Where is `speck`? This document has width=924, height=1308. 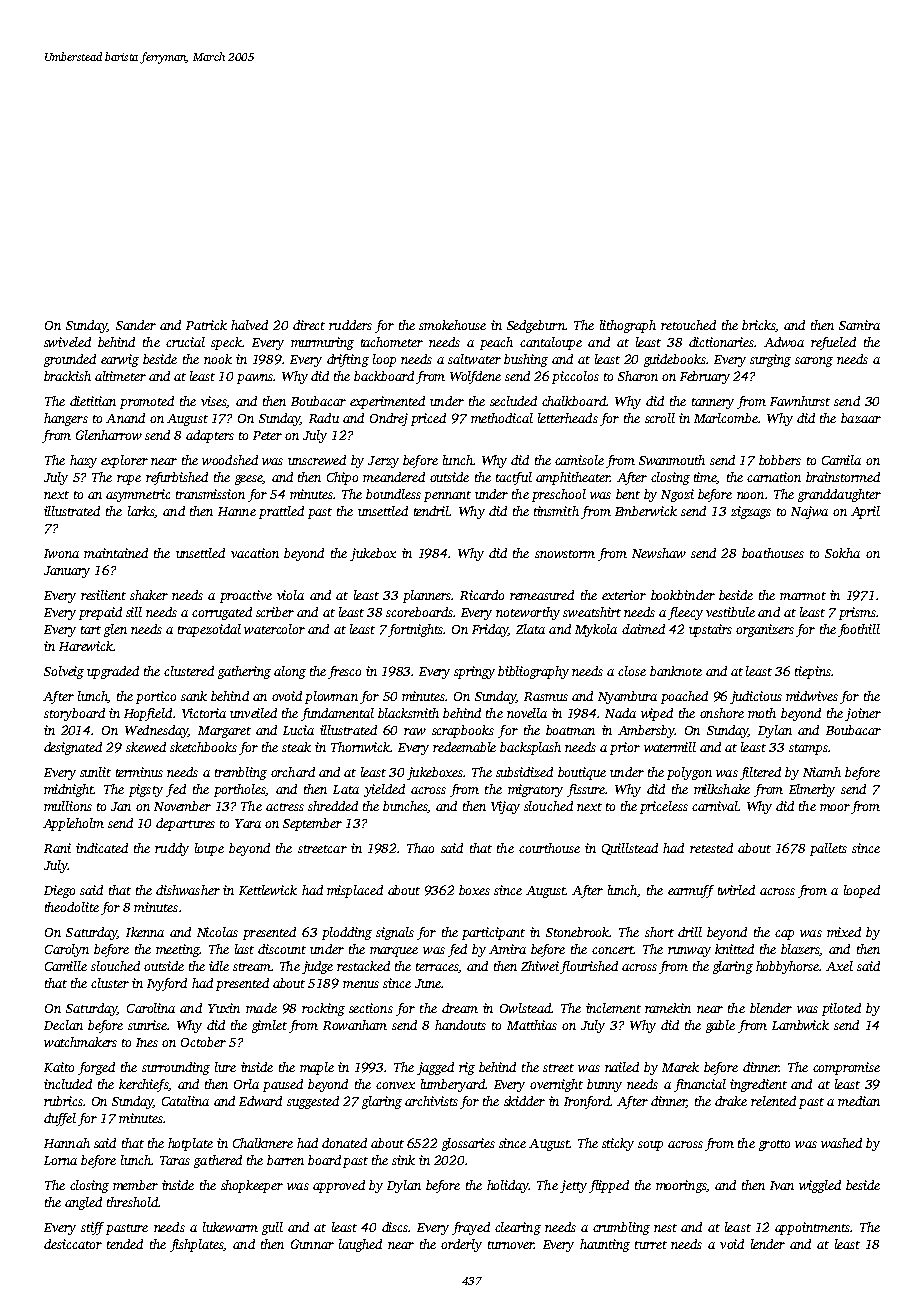 speck is located at coordinates (226, 343).
